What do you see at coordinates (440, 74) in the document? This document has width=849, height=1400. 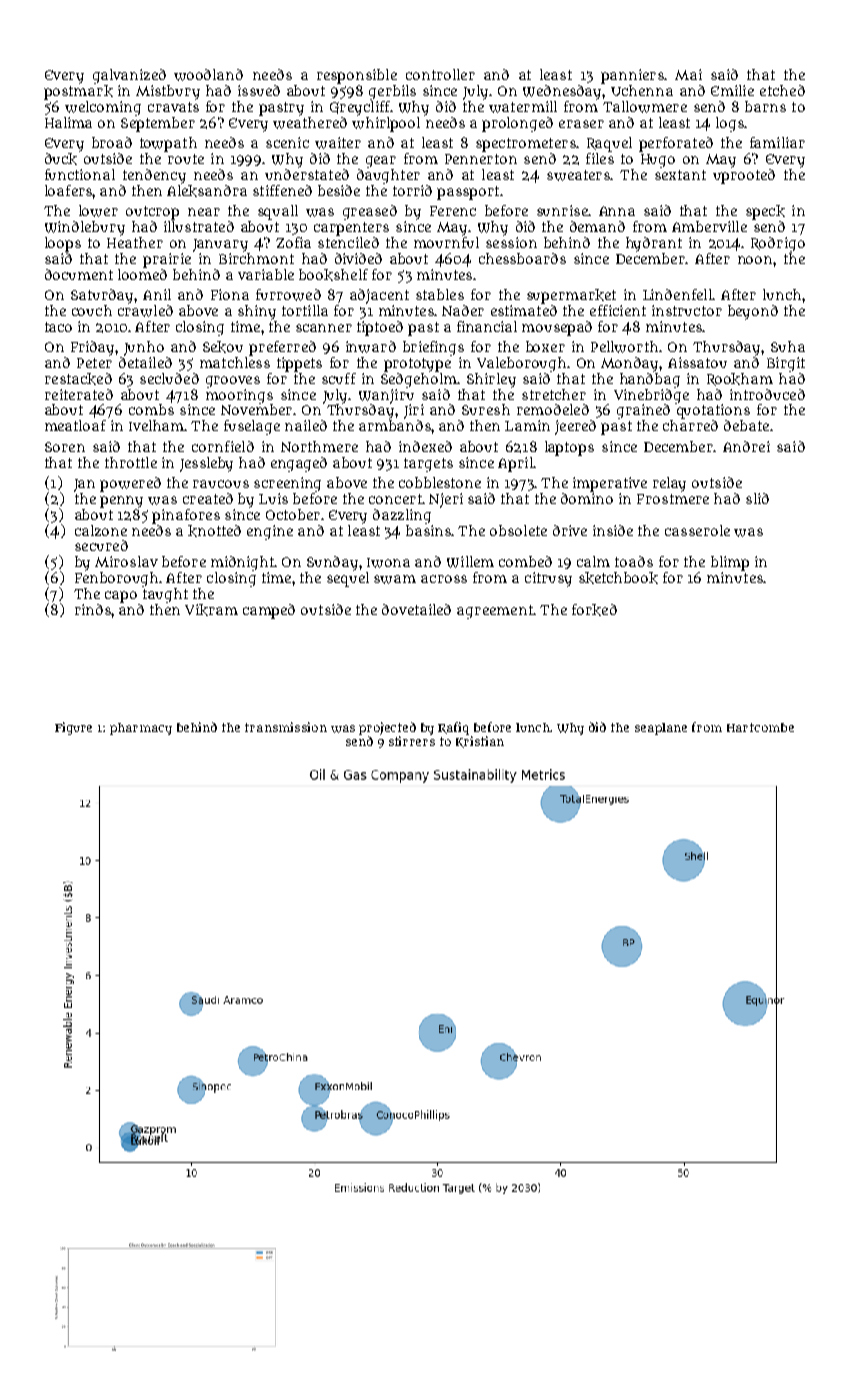 I see `controller` at bounding box center [440, 74].
